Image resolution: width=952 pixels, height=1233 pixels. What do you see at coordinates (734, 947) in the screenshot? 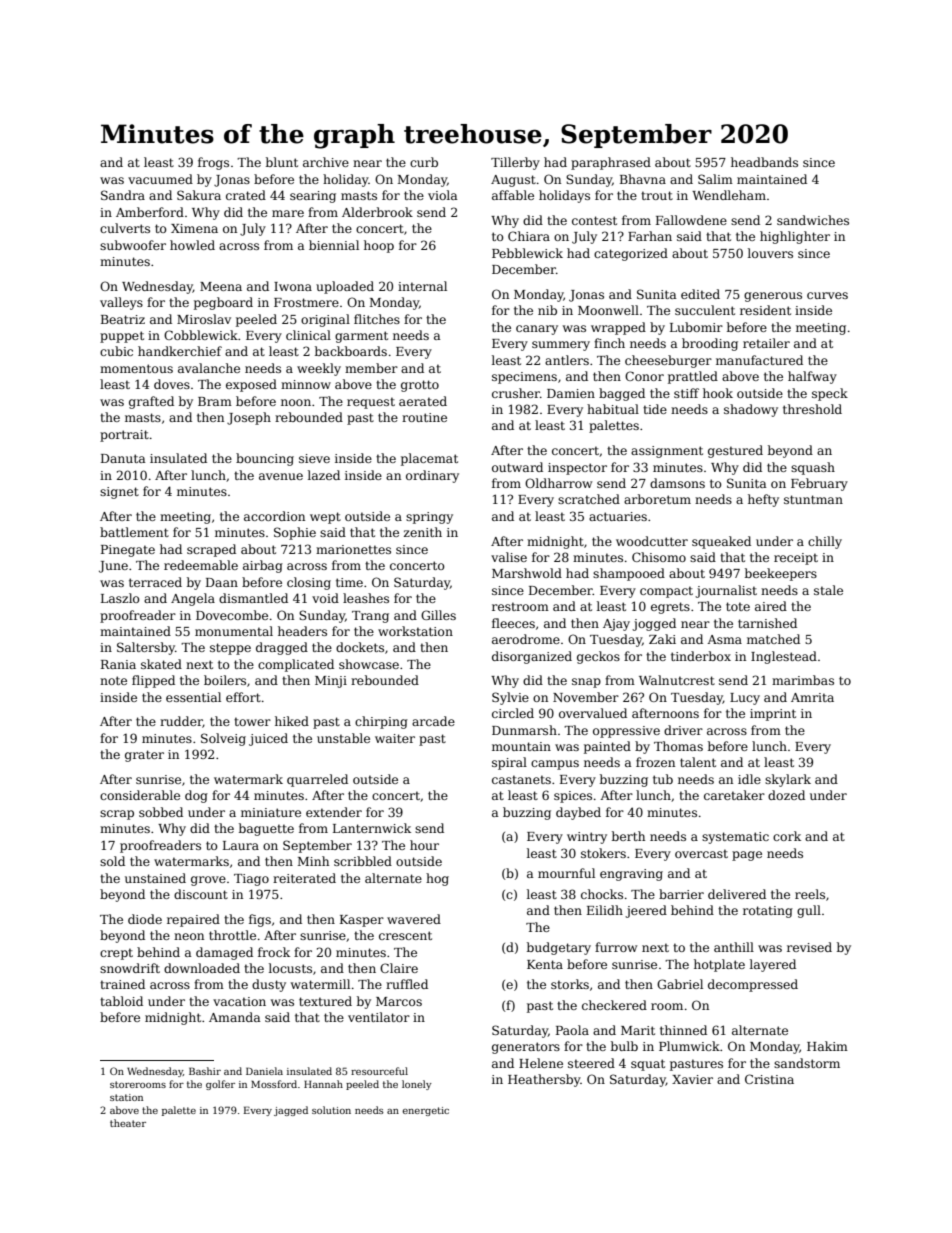
I see `anthill` at bounding box center [734, 947].
